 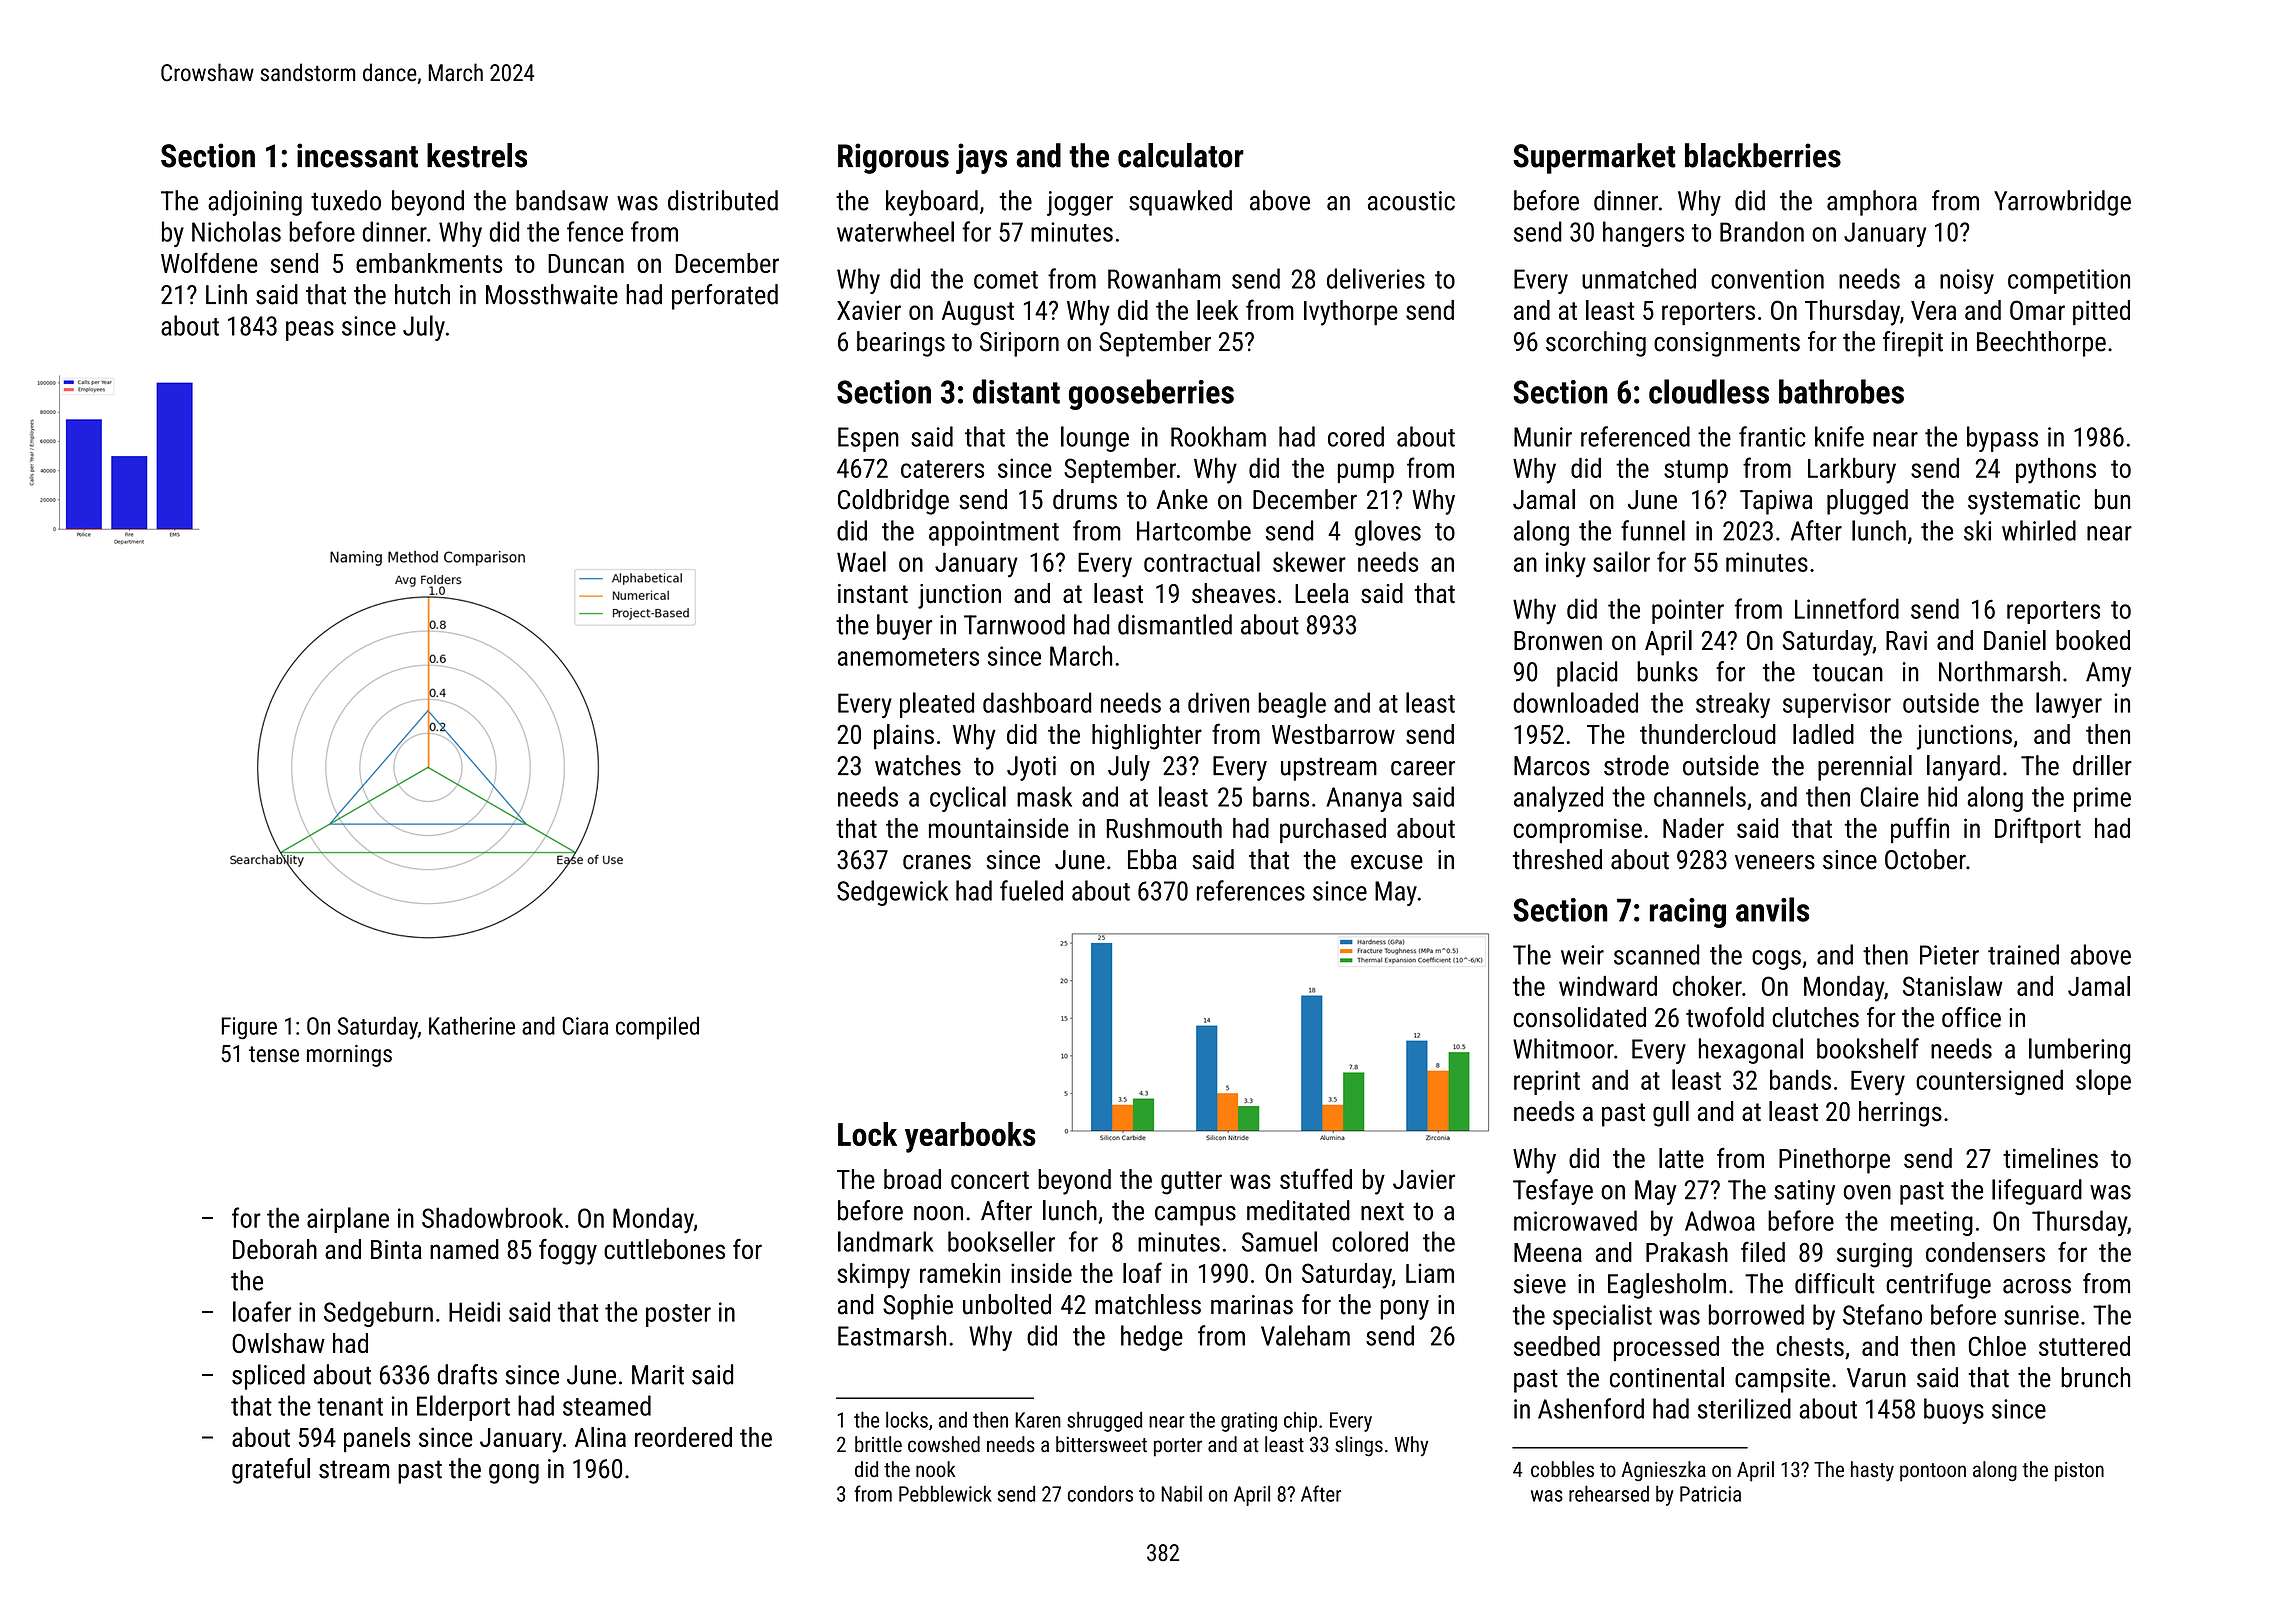 I want to click on Nabil, so click(x=1181, y=1493).
